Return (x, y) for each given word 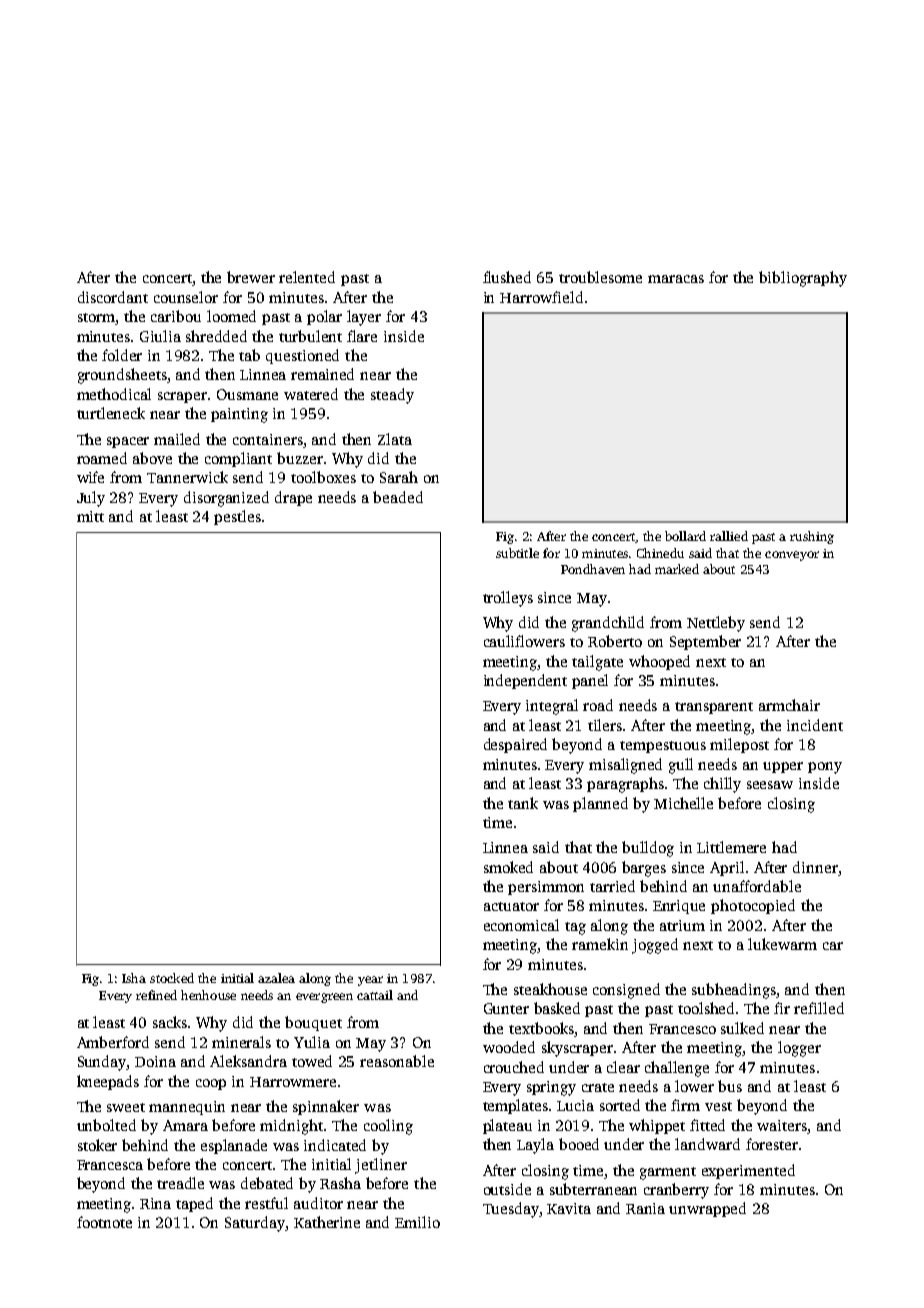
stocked (172, 978)
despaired (515, 745)
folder (122, 355)
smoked (508, 867)
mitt (90, 516)
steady (392, 396)
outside (507, 1189)
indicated (335, 1145)
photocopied (753, 906)
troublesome (600, 277)
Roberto (615, 641)
